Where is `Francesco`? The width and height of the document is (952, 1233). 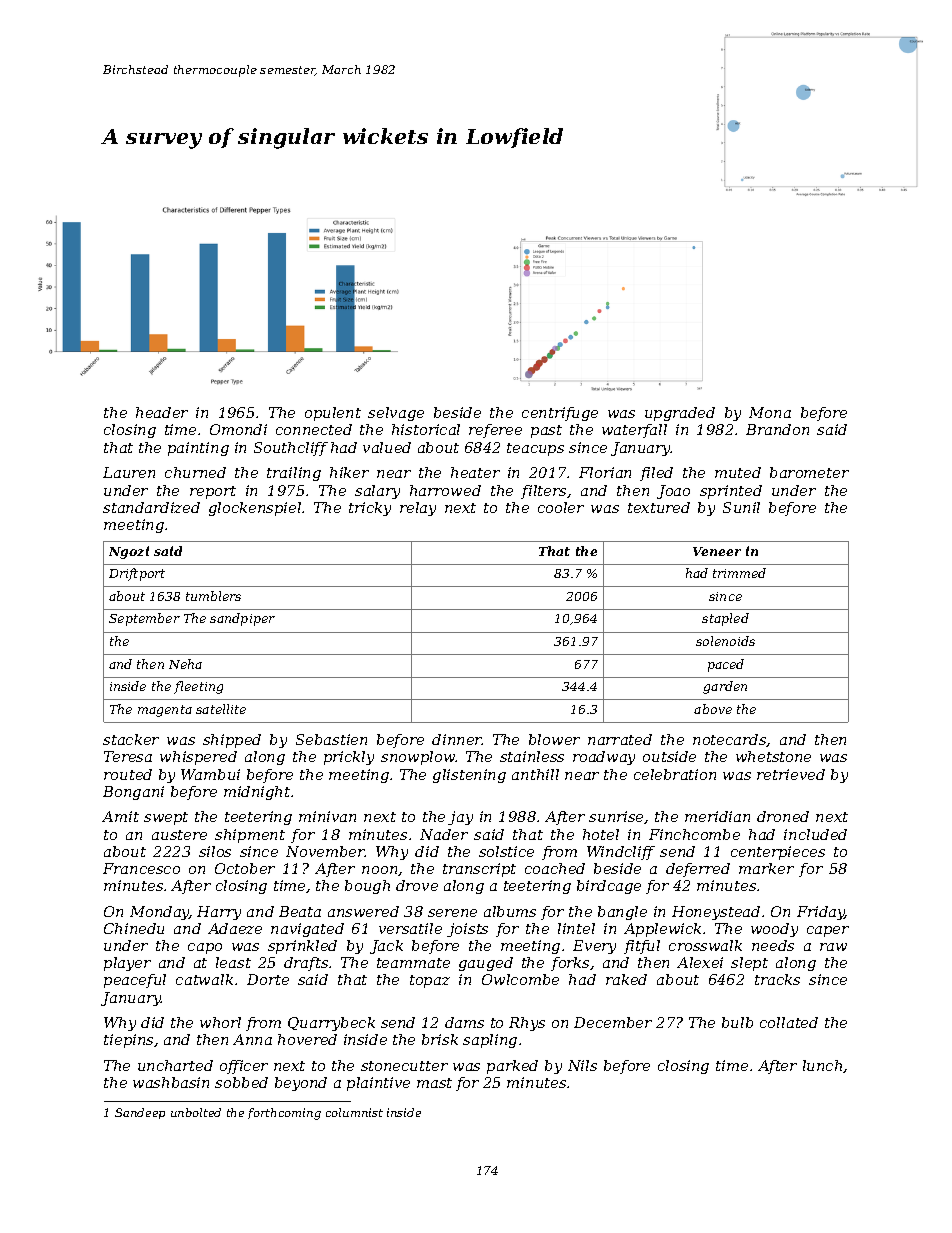
Francesco is located at coordinates (141, 868).
